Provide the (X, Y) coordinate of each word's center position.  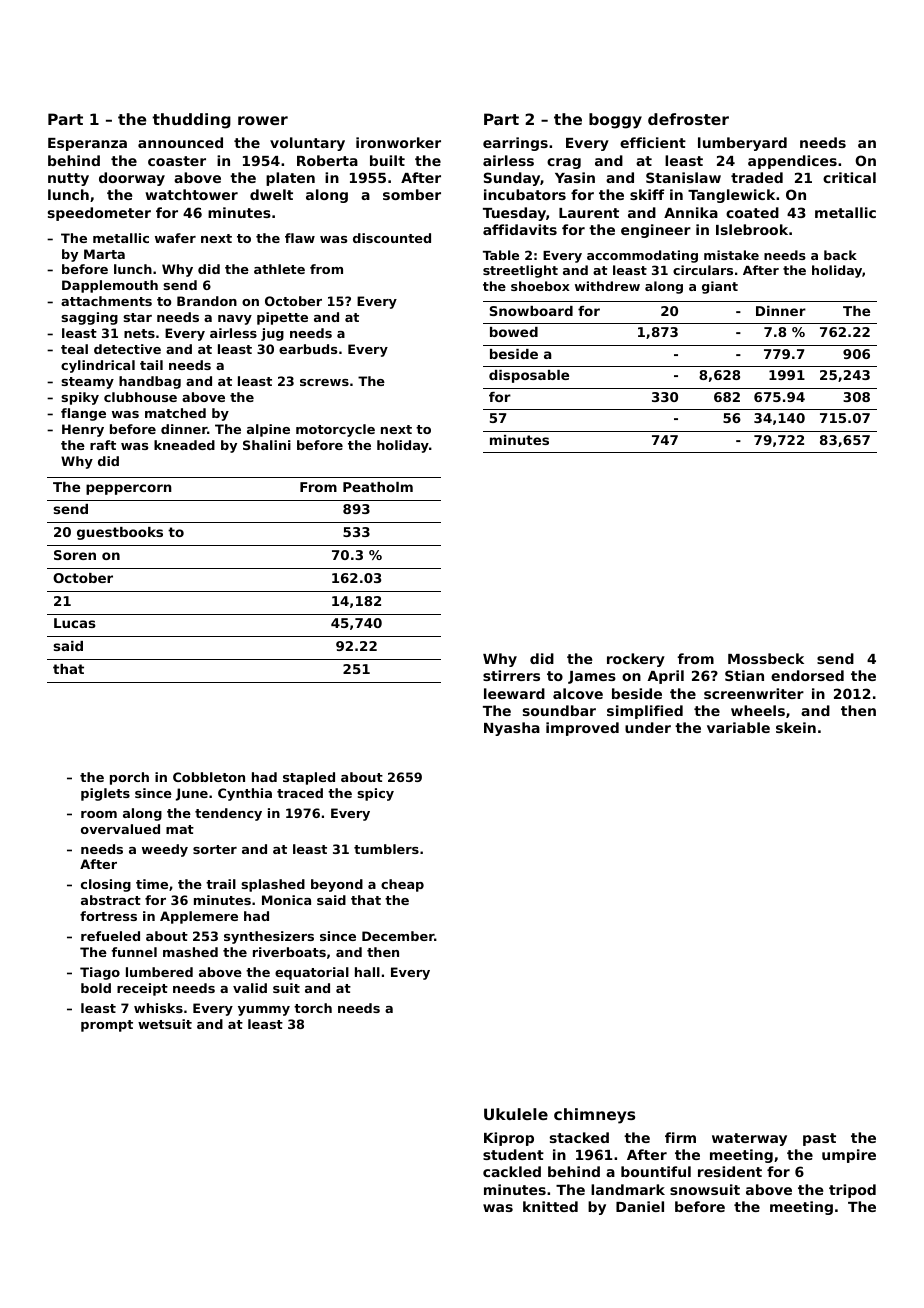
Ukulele (516, 1114)
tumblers (386, 849)
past (819, 1139)
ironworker (398, 142)
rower (263, 120)
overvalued (120, 829)
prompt (107, 1026)
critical (849, 177)
